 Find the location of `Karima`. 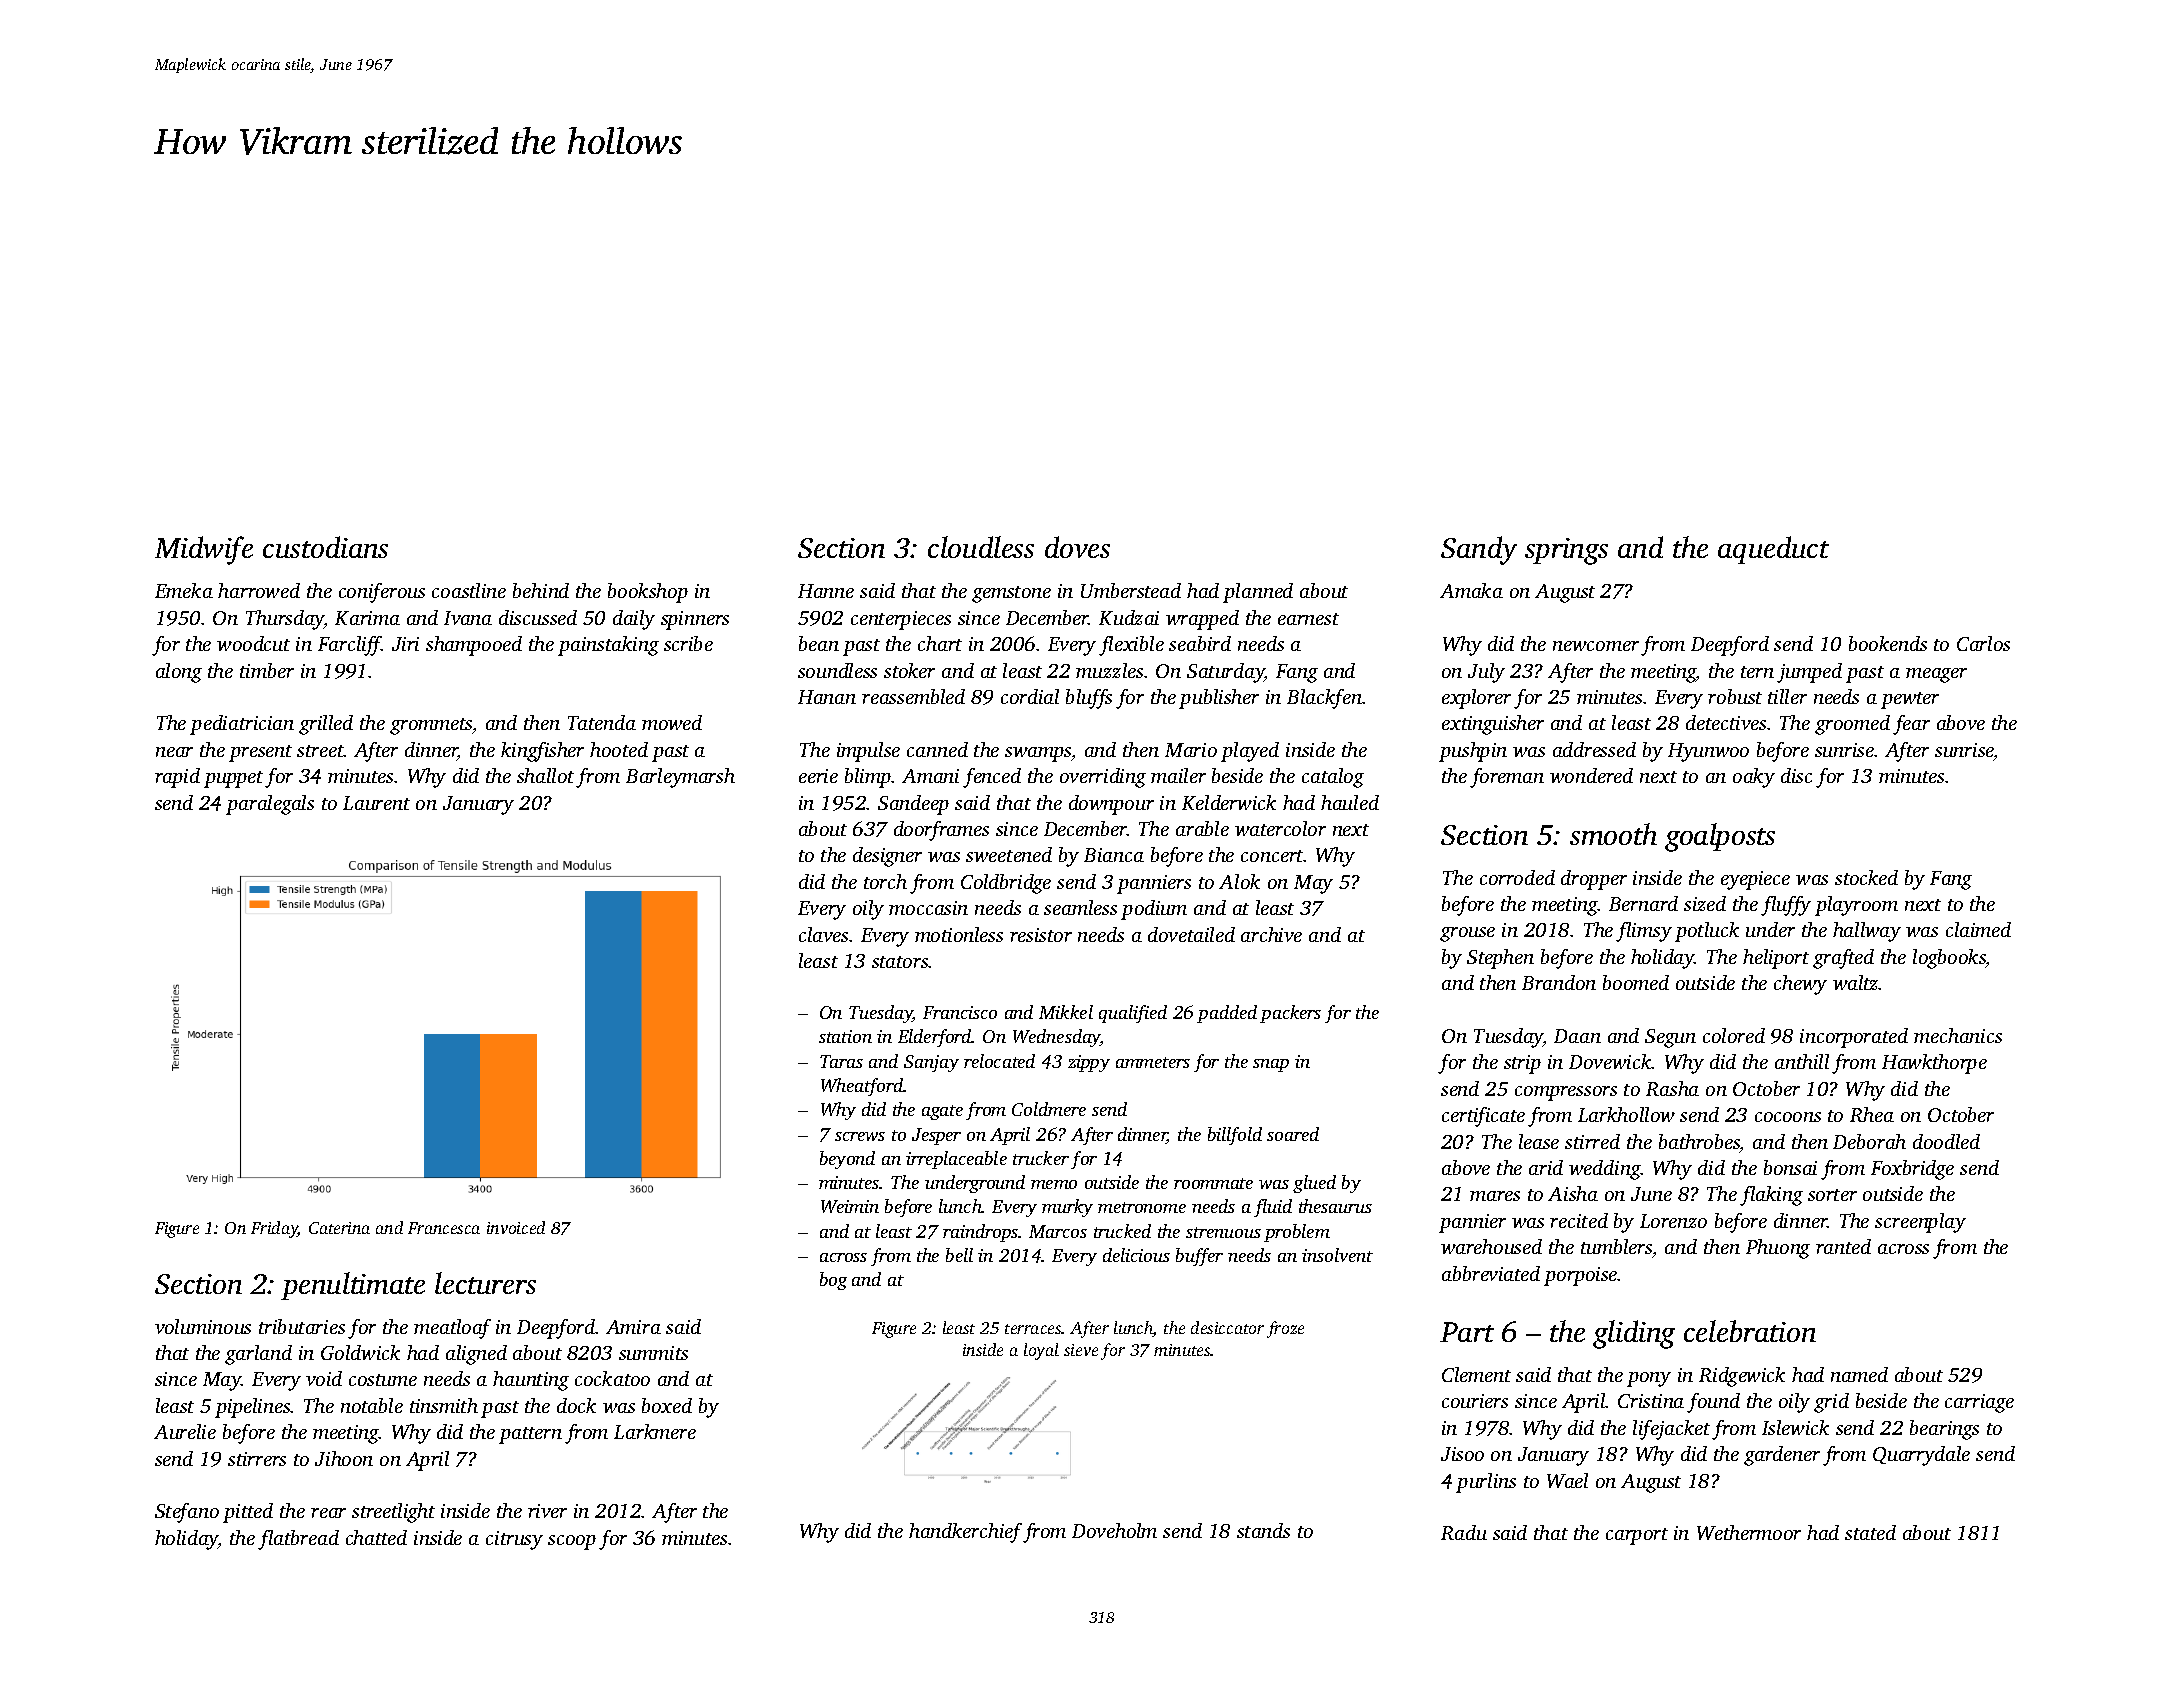

Karima is located at coordinates (367, 618).
